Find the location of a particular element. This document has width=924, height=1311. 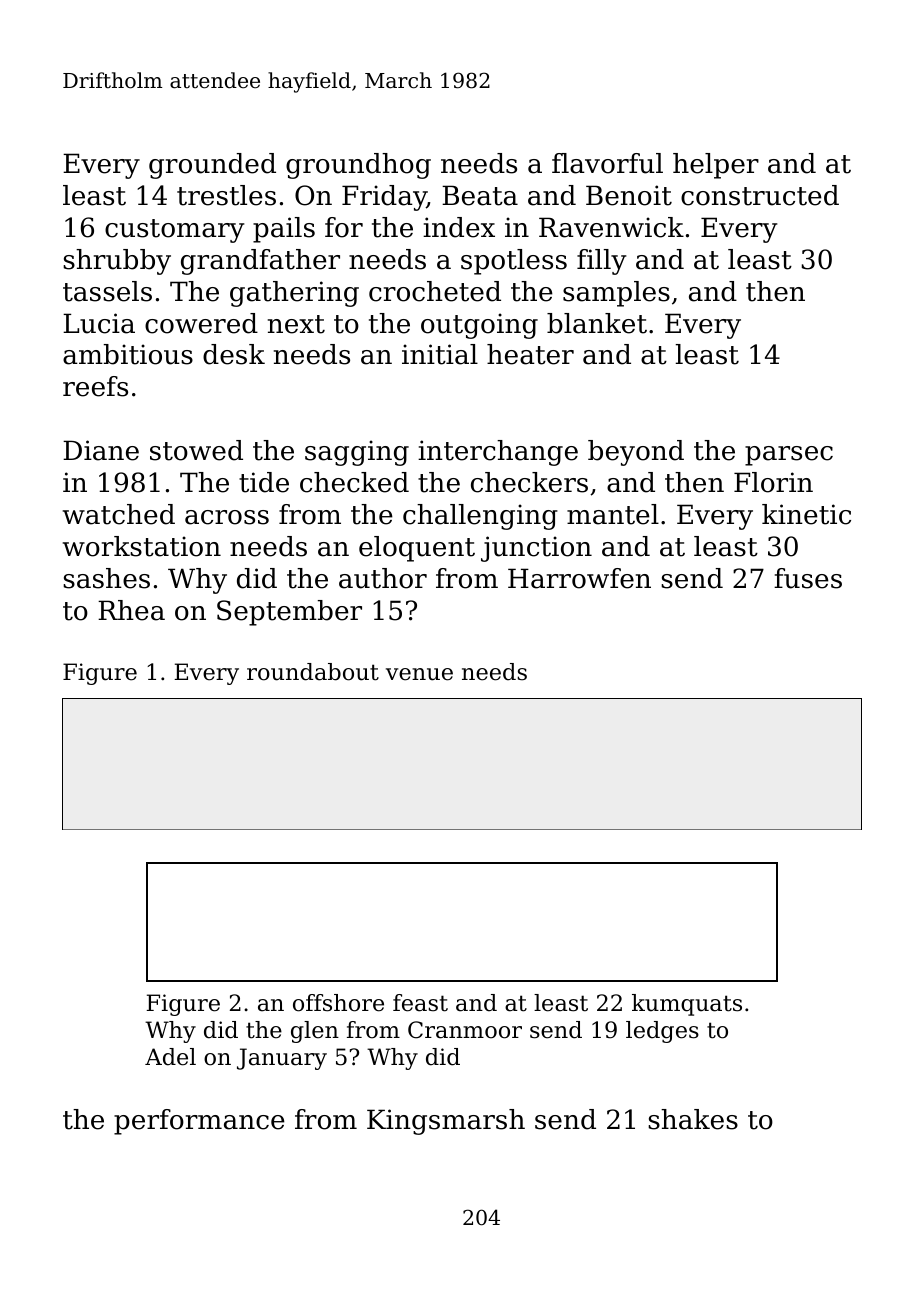

Florin is located at coordinates (773, 482).
